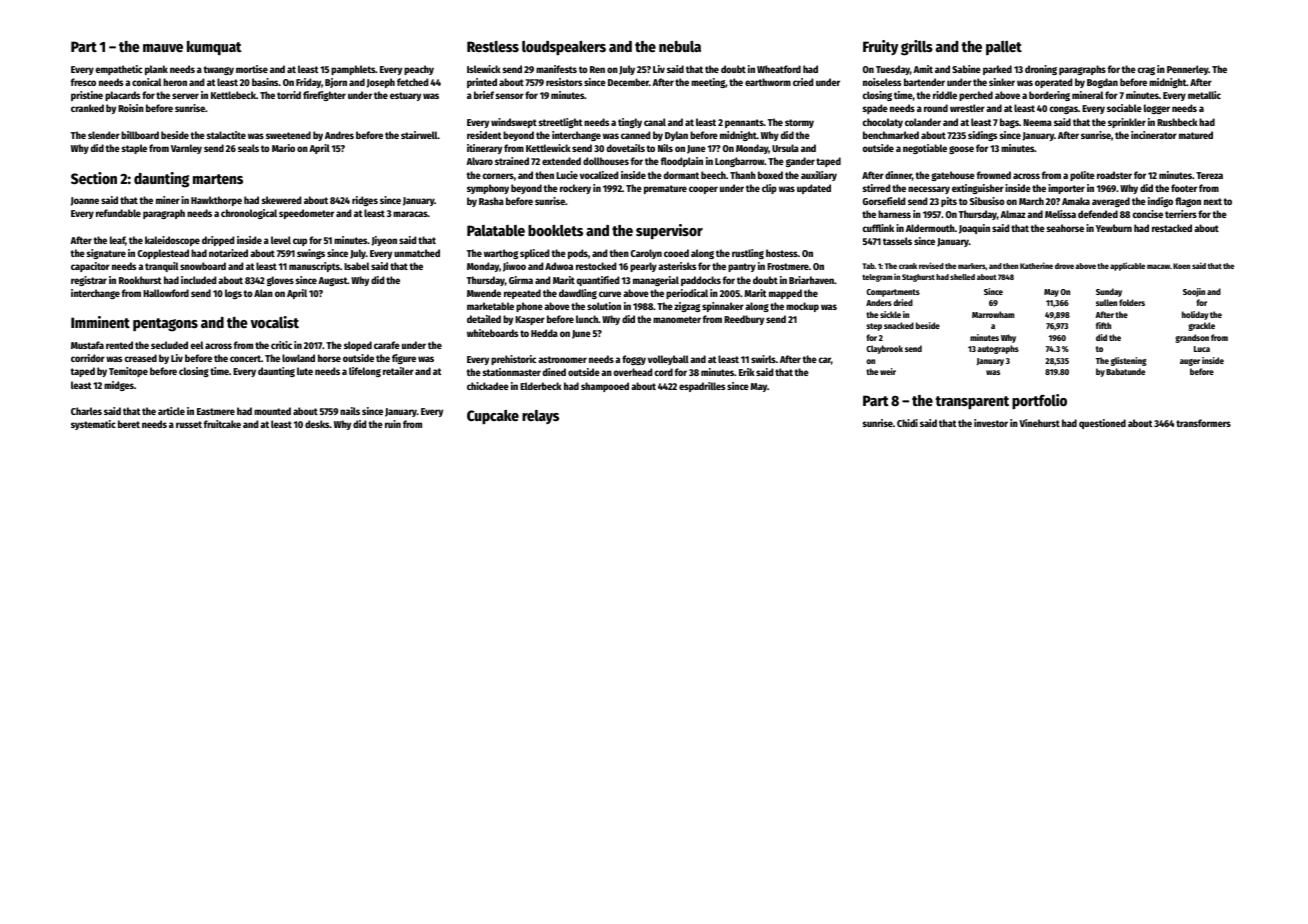 Image resolution: width=1308 pixels, height=924 pixels. Describe the element at coordinates (119, 386) in the screenshot. I see `midges` at that location.
